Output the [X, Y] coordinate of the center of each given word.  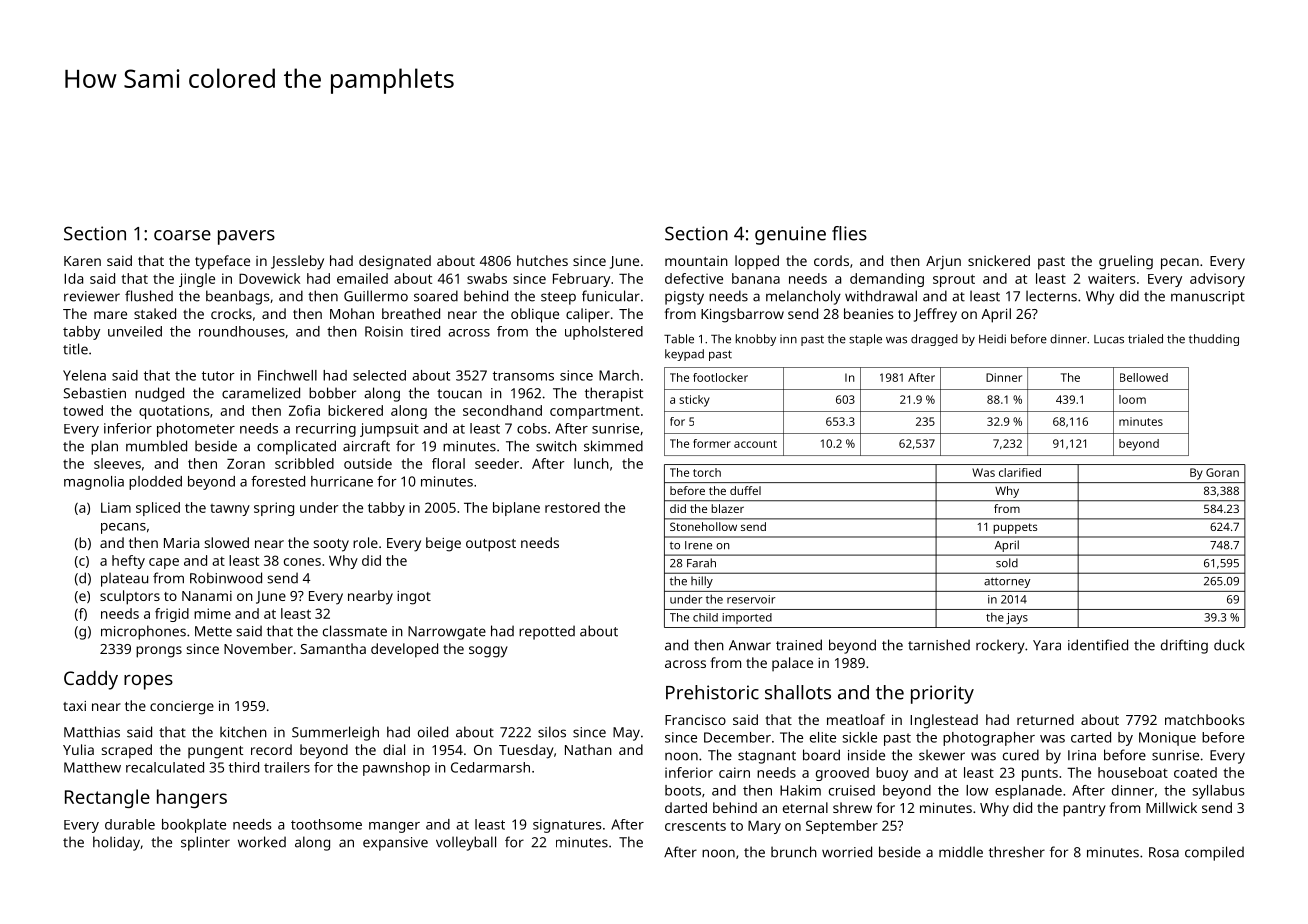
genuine [790, 235]
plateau [124, 579]
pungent [215, 752]
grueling [1126, 262]
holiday [116, 843]
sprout [954, 280]
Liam [116, 507]
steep [558, 298]
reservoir [751, 599]
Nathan [588, 749]
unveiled [135, 331]
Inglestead [944, 721]
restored [572, 507]
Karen [82, 261]
